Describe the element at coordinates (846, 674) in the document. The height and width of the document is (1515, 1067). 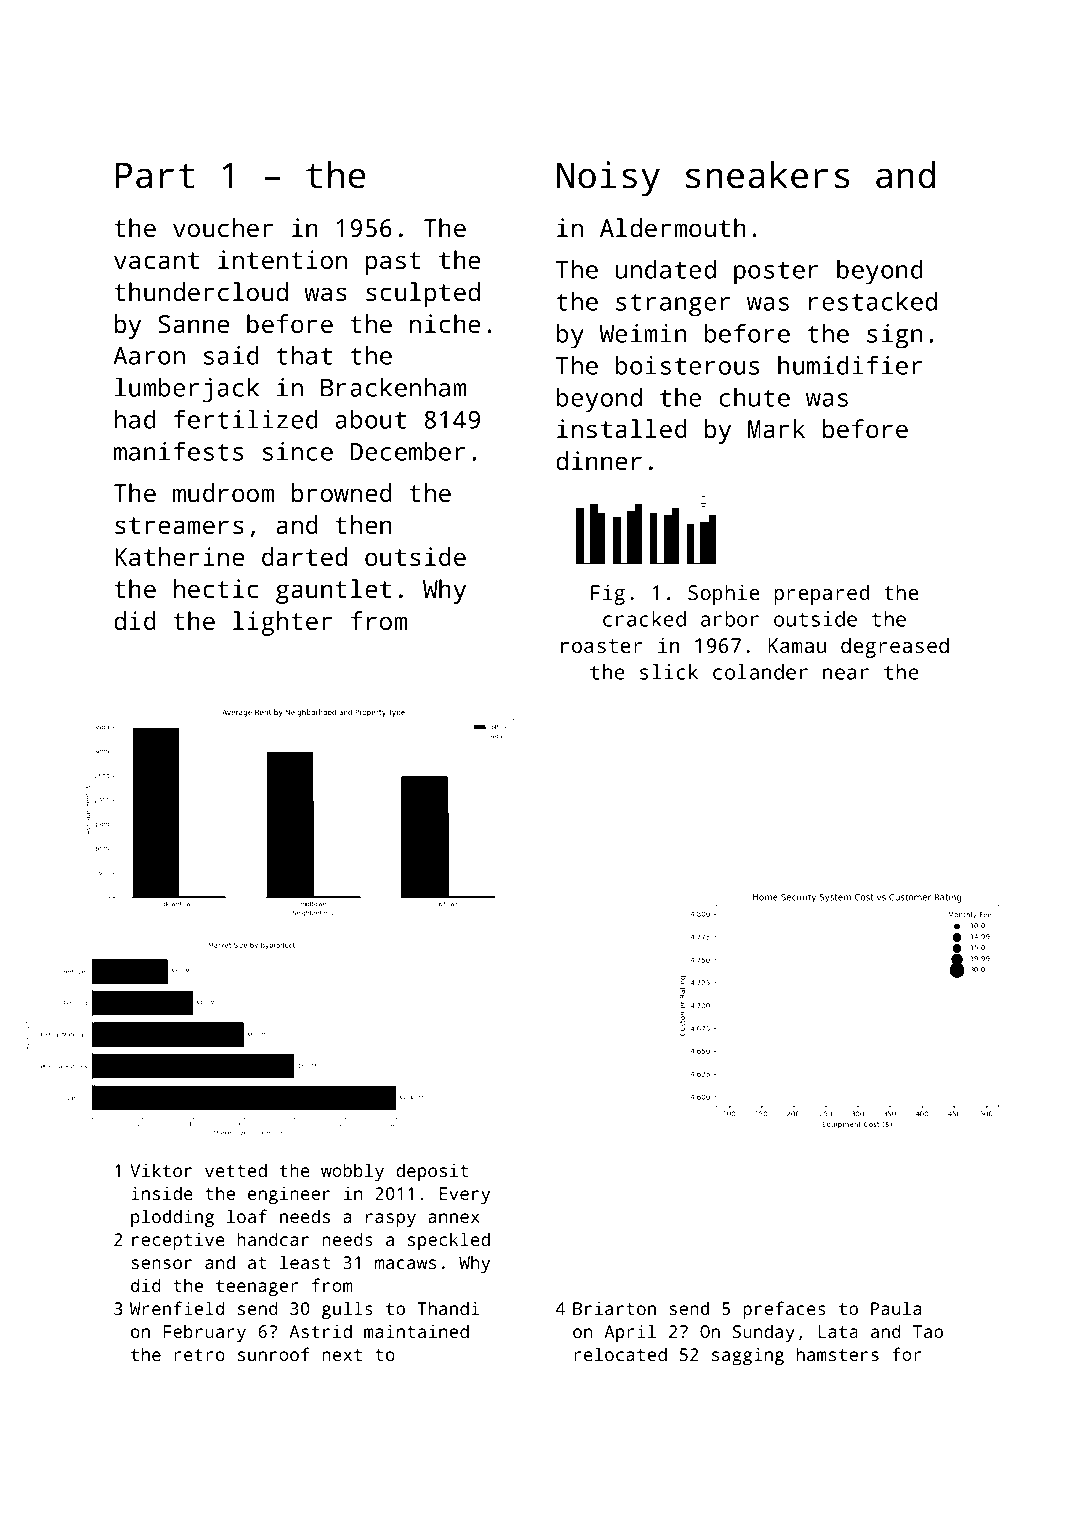
I see `near` at that location.
